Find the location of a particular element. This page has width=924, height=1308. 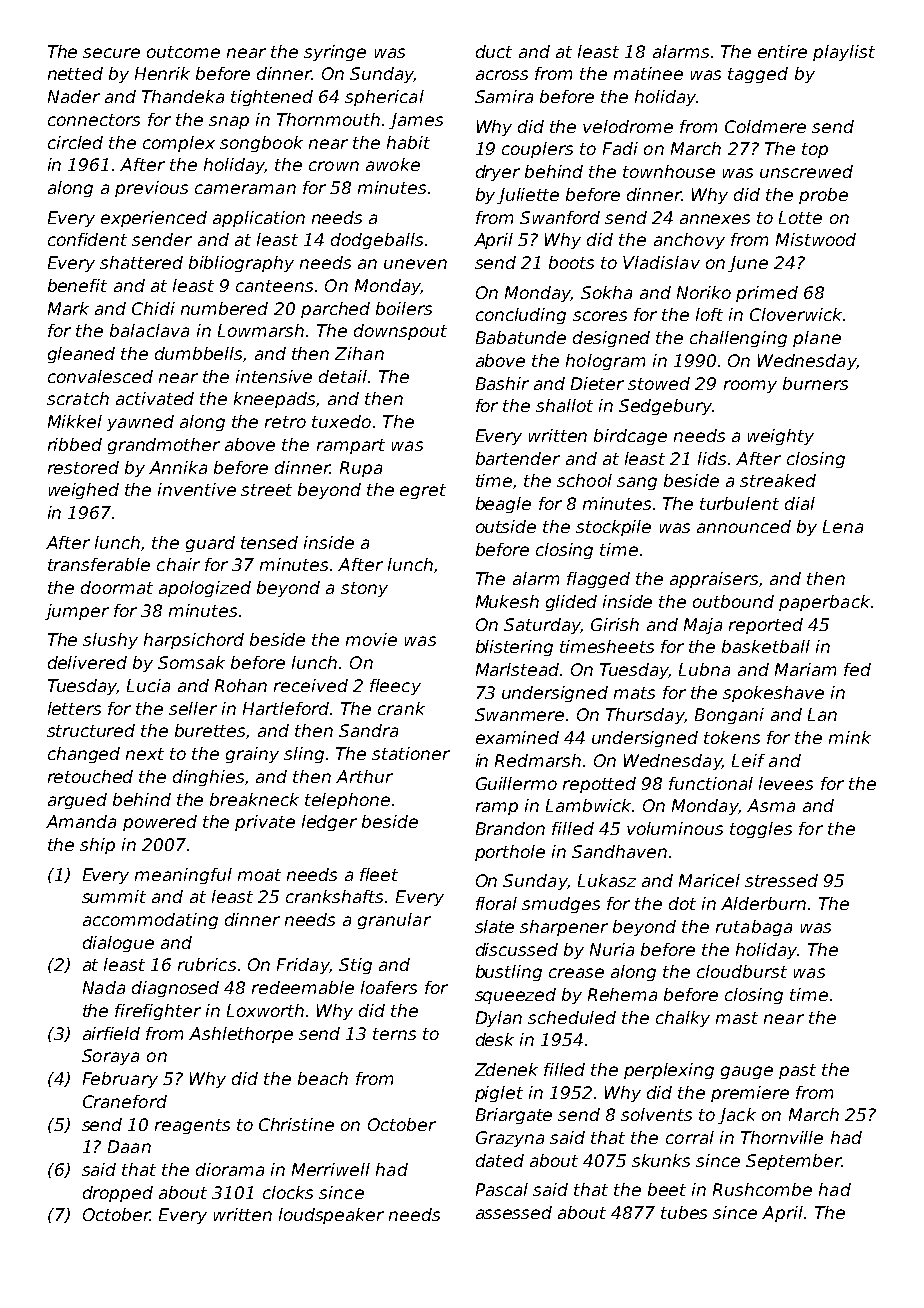

downspout is located at coordinates (400, 332).
